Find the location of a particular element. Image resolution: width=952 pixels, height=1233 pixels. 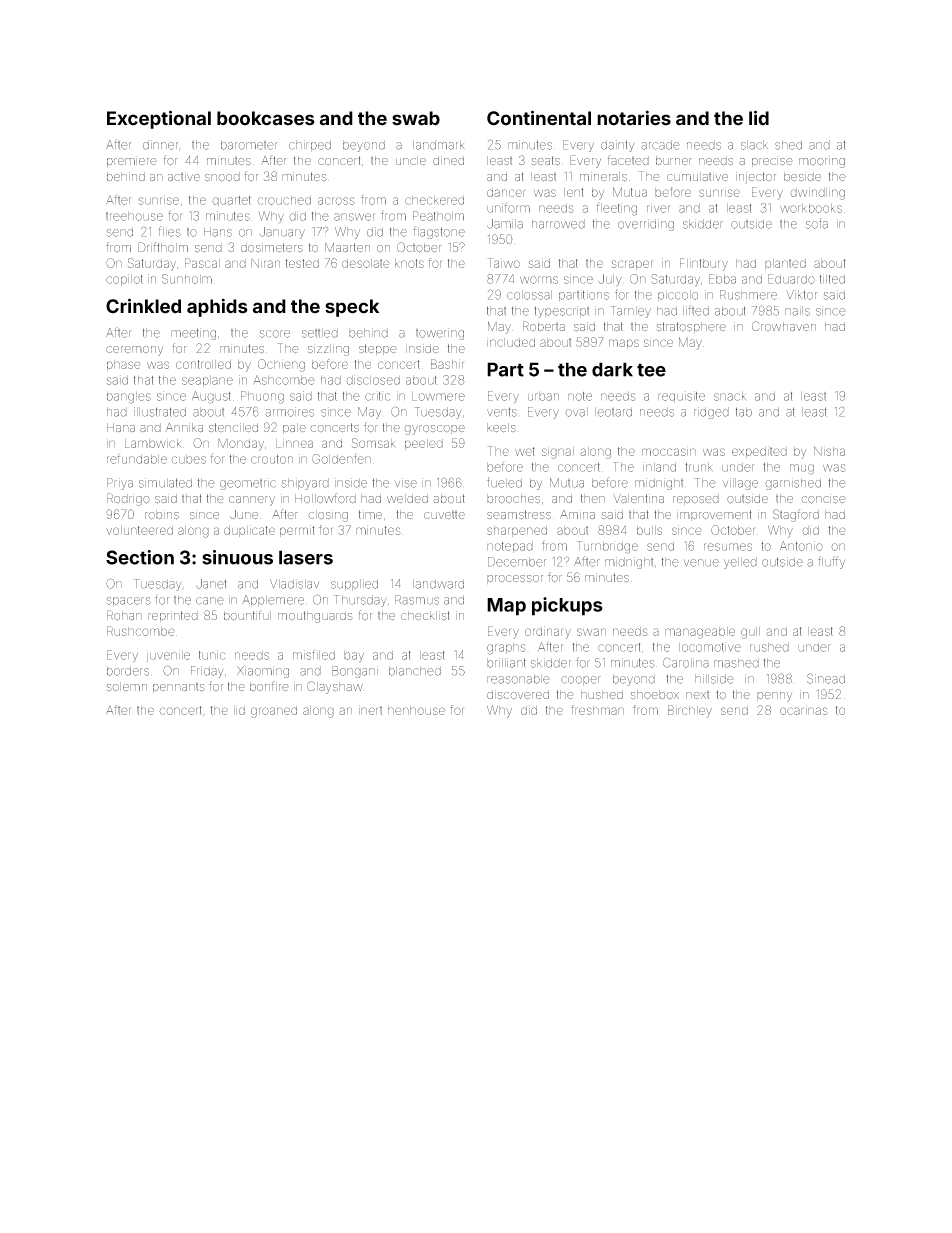

overriding is located at coordinates (646, 225).
